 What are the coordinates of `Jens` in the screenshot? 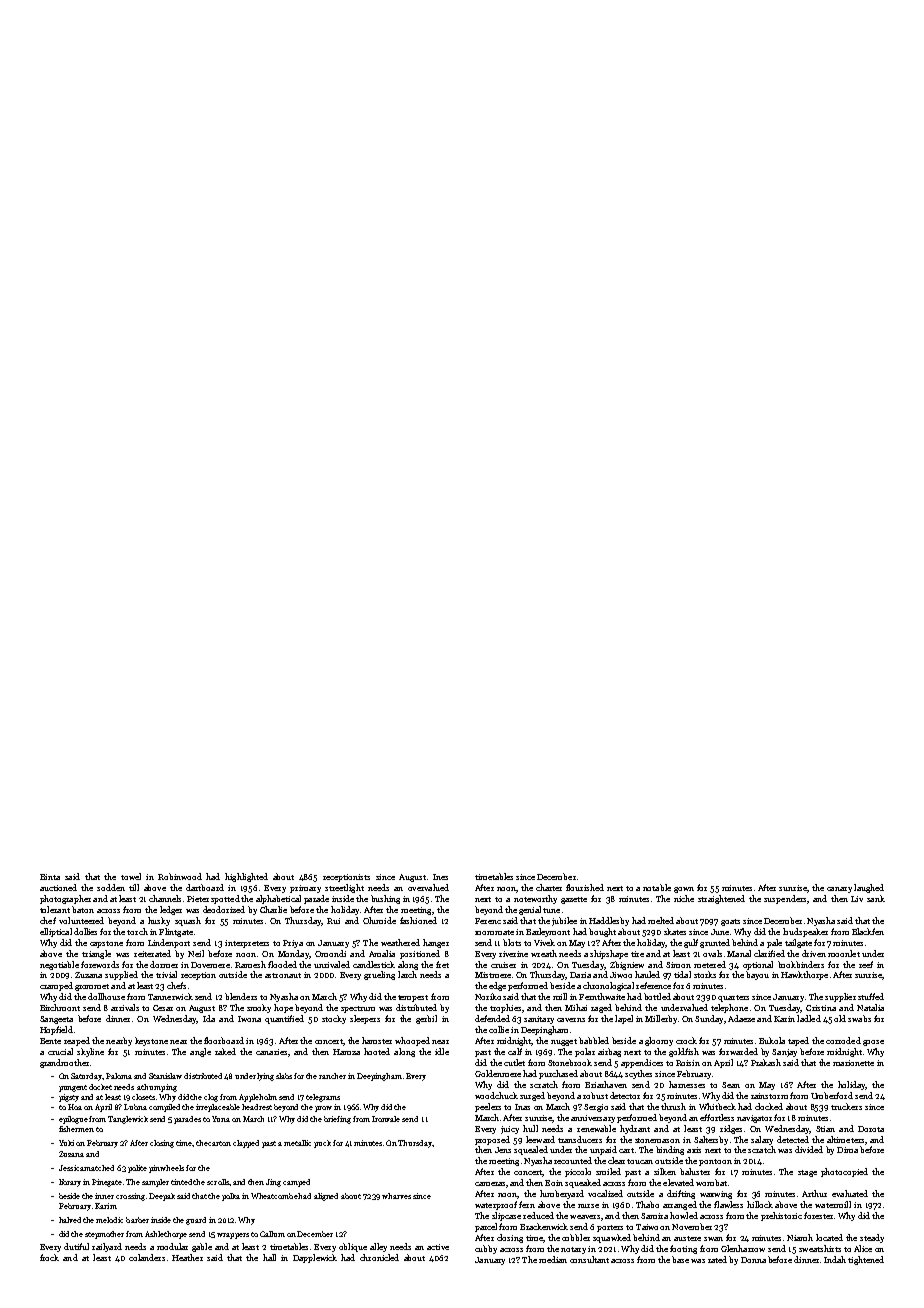 It's located at (503, 1150).
